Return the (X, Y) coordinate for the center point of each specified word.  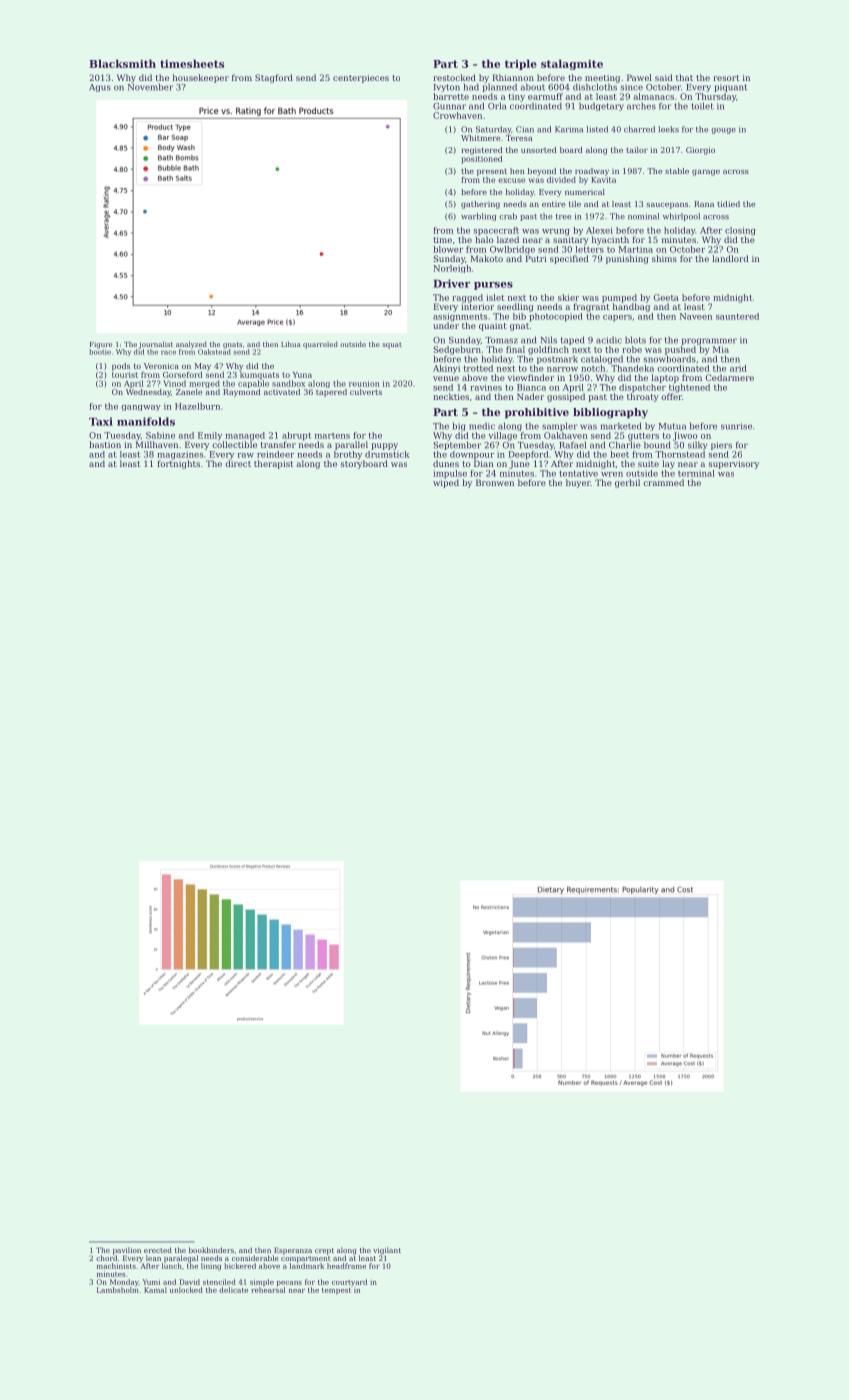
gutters (643, 437)
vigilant (387, 1251)
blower (448, 249)
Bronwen (495, 482)
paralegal (181, 1259)
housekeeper (201, 78)
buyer (578, 483)
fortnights (178, 464)
